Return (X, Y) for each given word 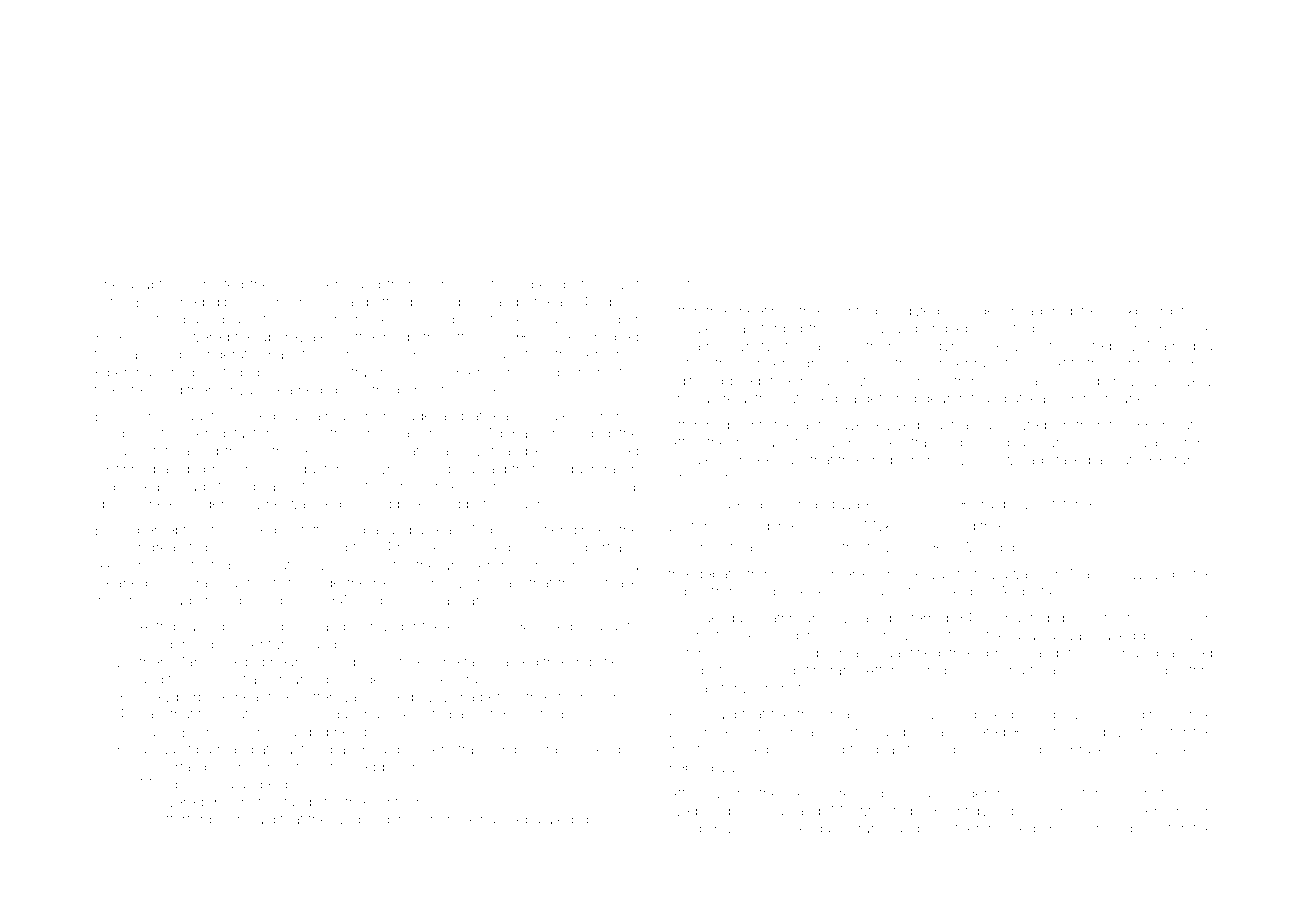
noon (736, 654)
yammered (1076, 672)
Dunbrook (443, 819)
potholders (312, 284)
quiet (623, 286)
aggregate (1059, 312)
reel (384, 584)
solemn (1092, 828)
